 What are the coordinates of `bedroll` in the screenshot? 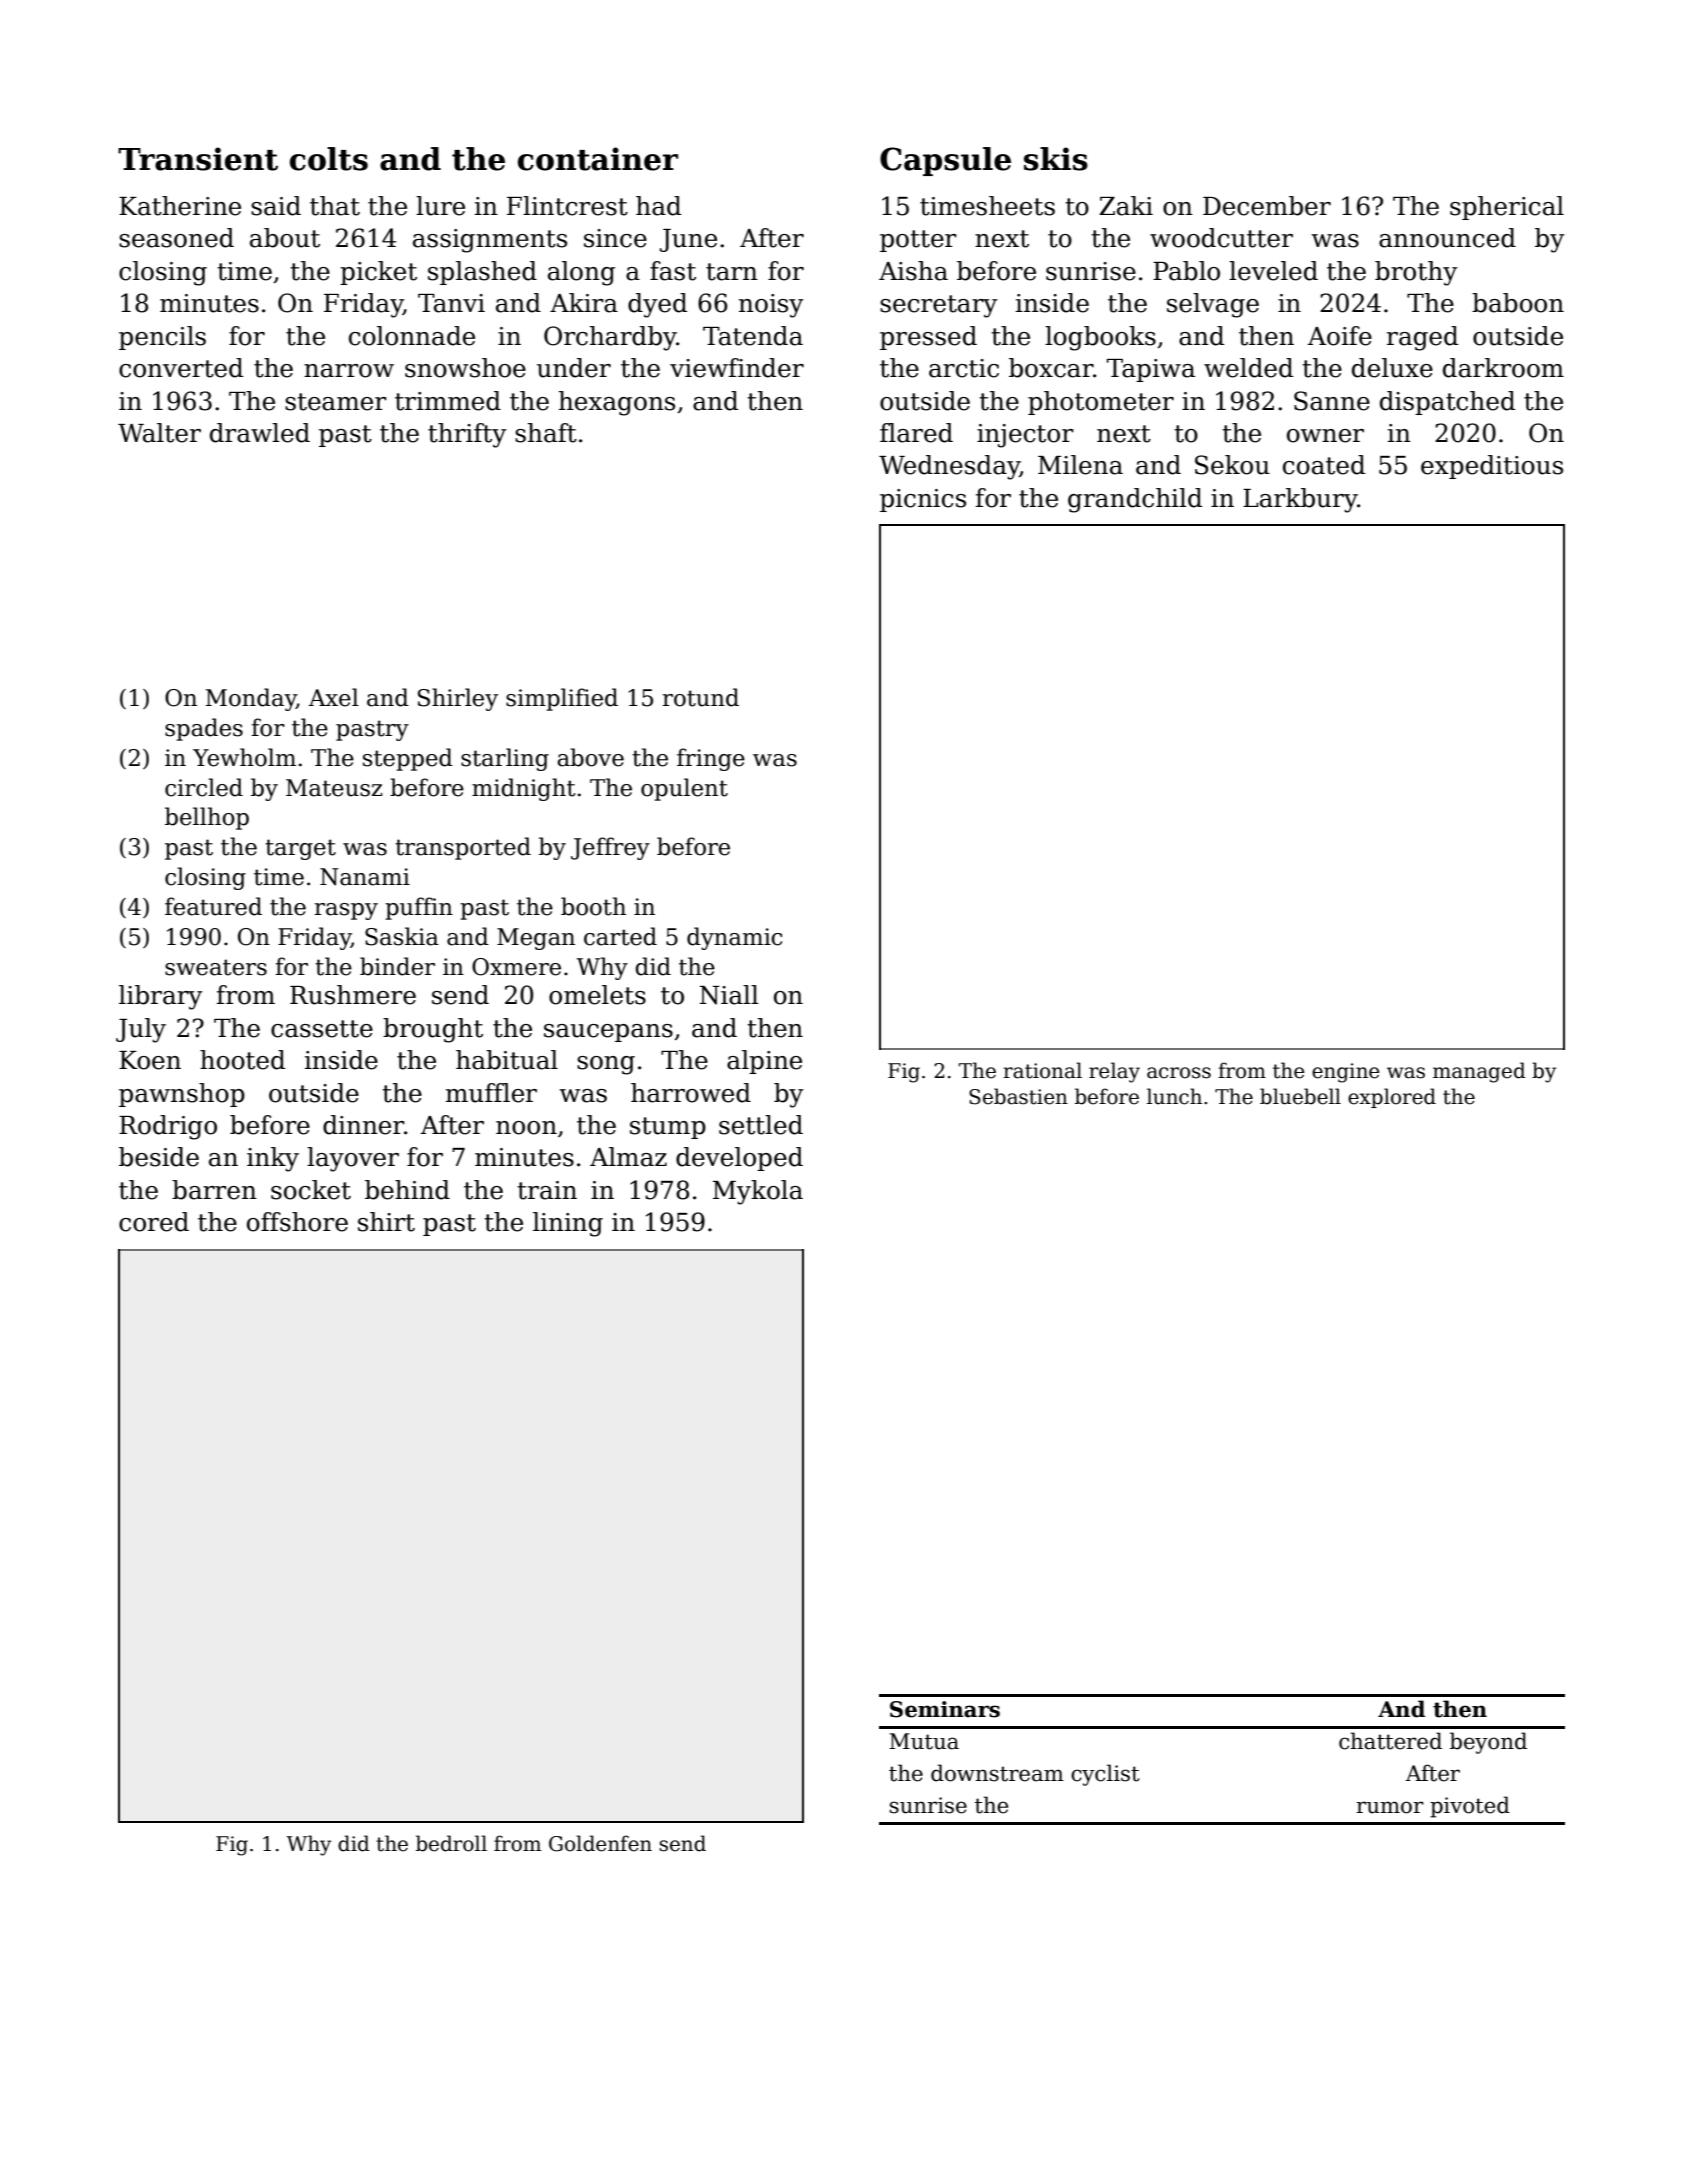 It's located at (451, 1843).
